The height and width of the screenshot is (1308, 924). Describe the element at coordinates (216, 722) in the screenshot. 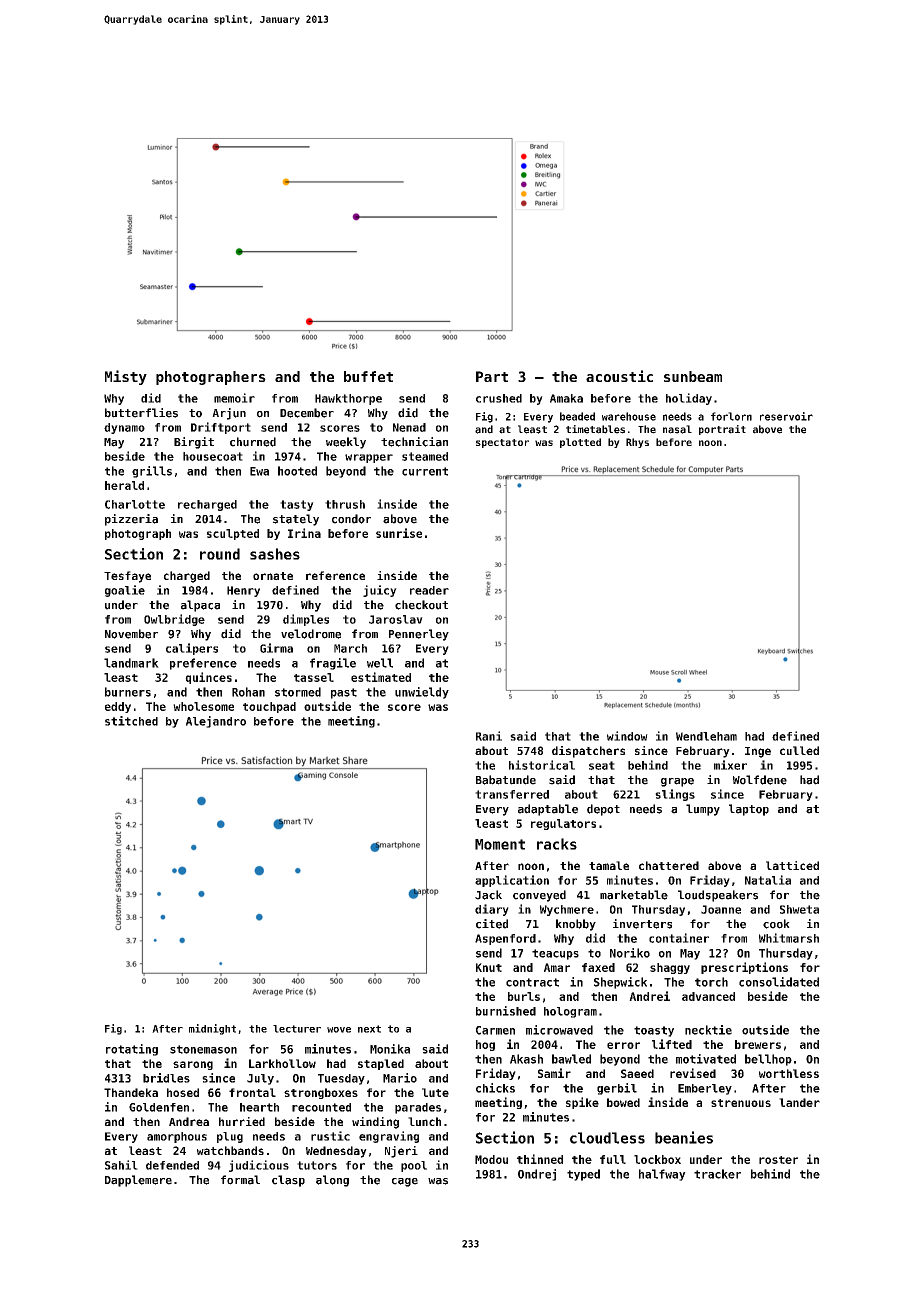

I see `Alejandro` at that location.
